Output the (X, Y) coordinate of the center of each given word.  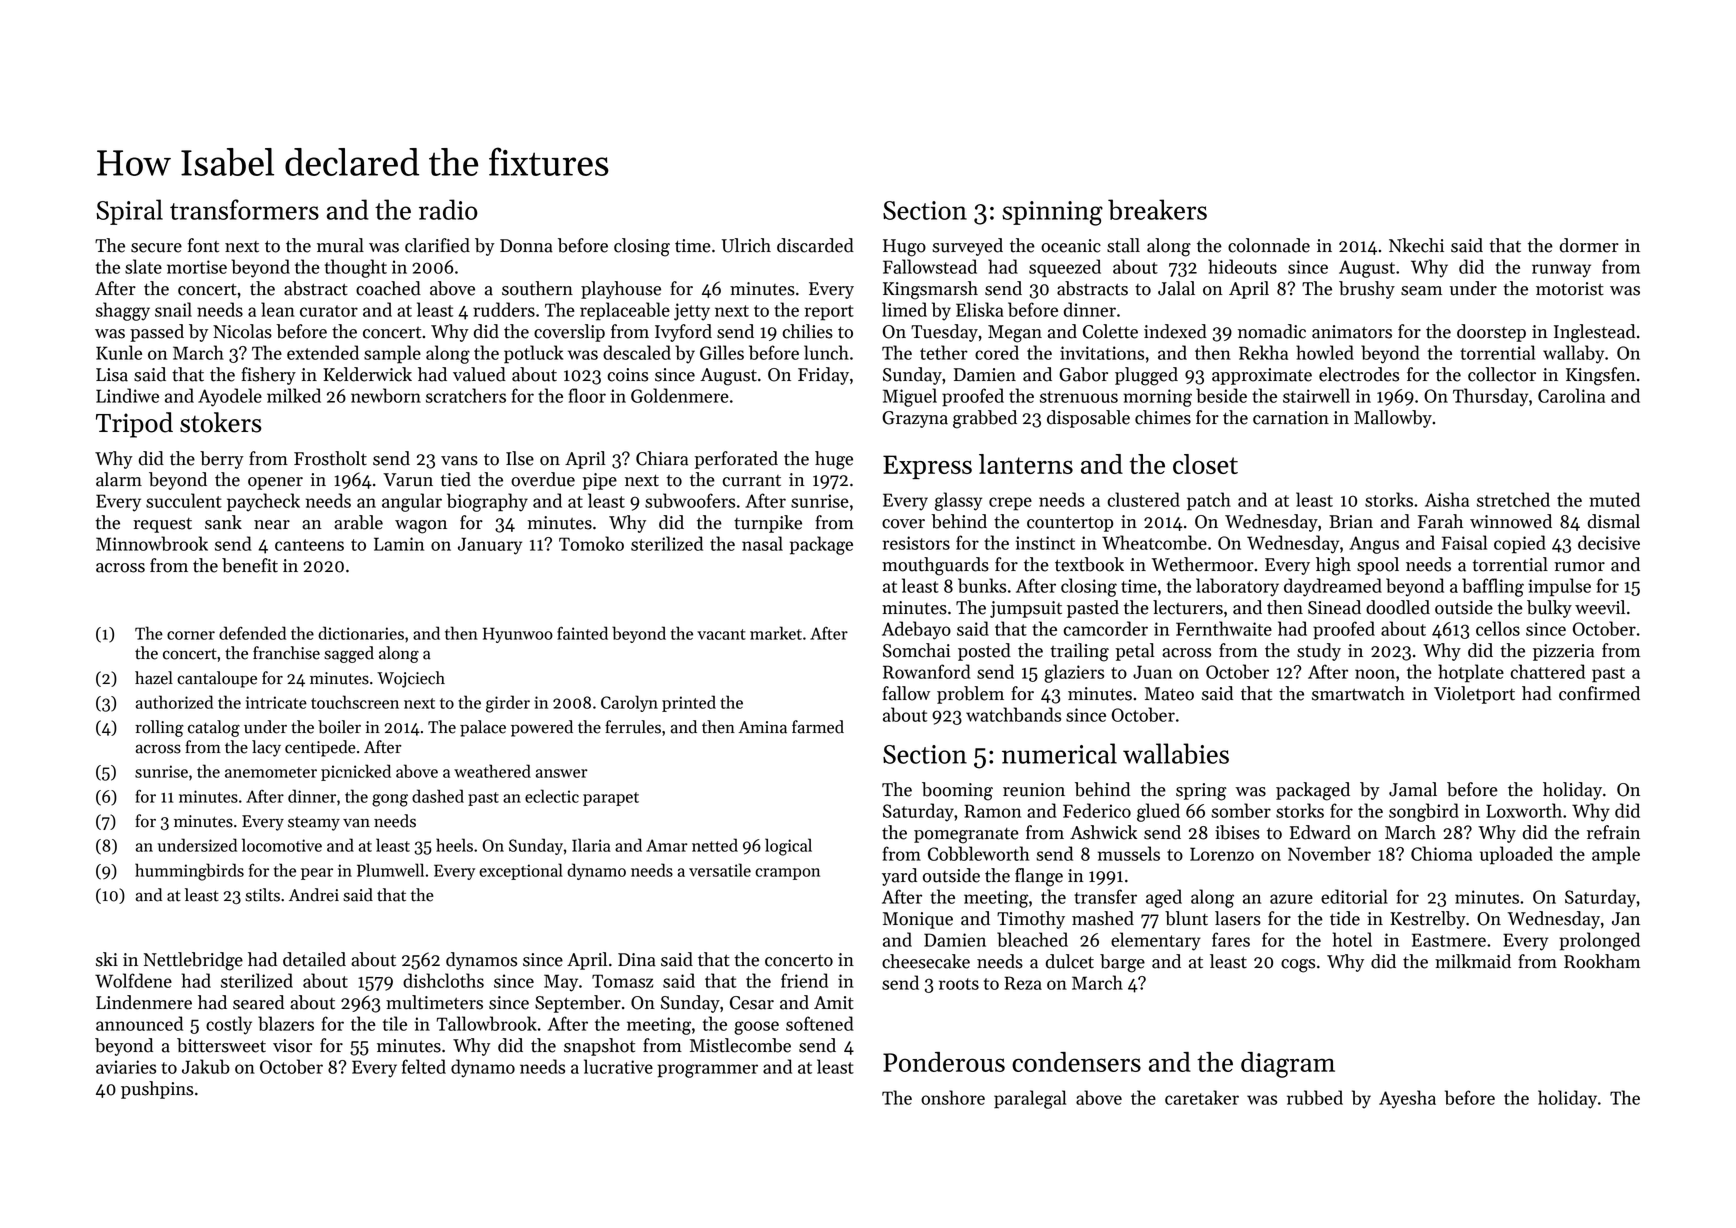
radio (448, 209)
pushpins (157, 1090)
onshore (953, 1097)
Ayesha (1407, 1099)
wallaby (1573, 354)
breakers (1157, 209)
